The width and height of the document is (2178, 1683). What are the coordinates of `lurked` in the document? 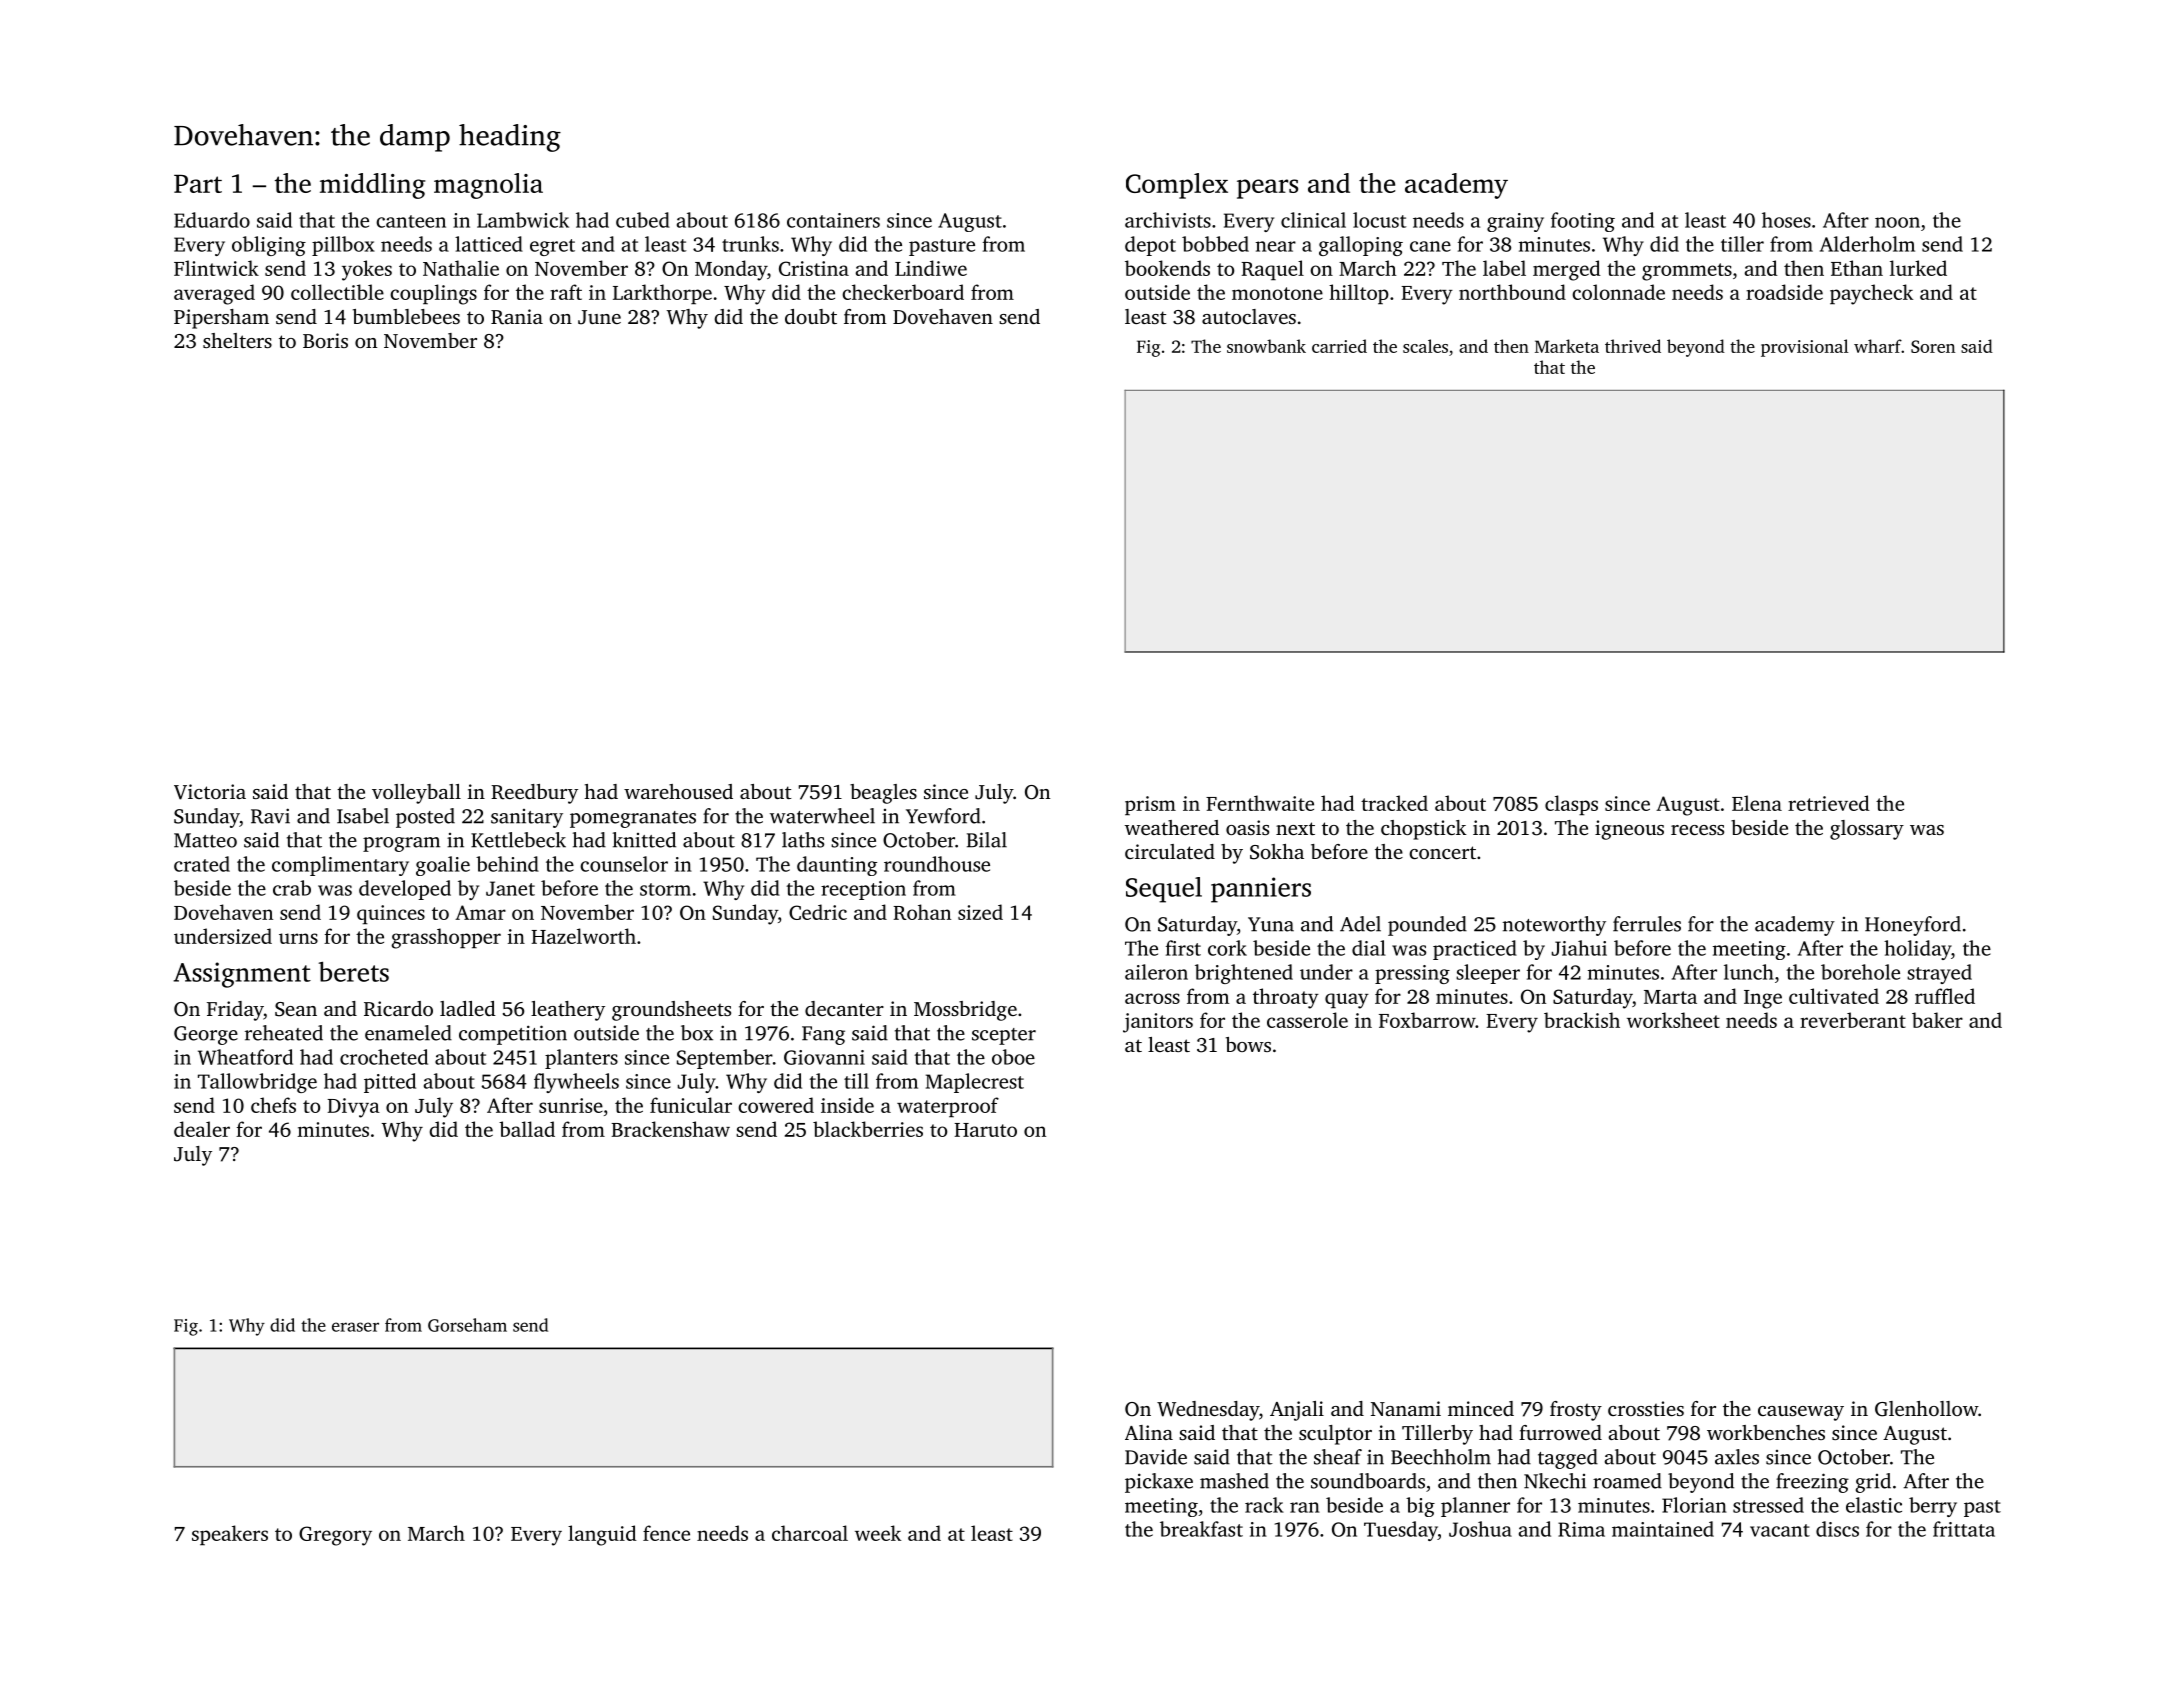 It's located at (1918, 268).
